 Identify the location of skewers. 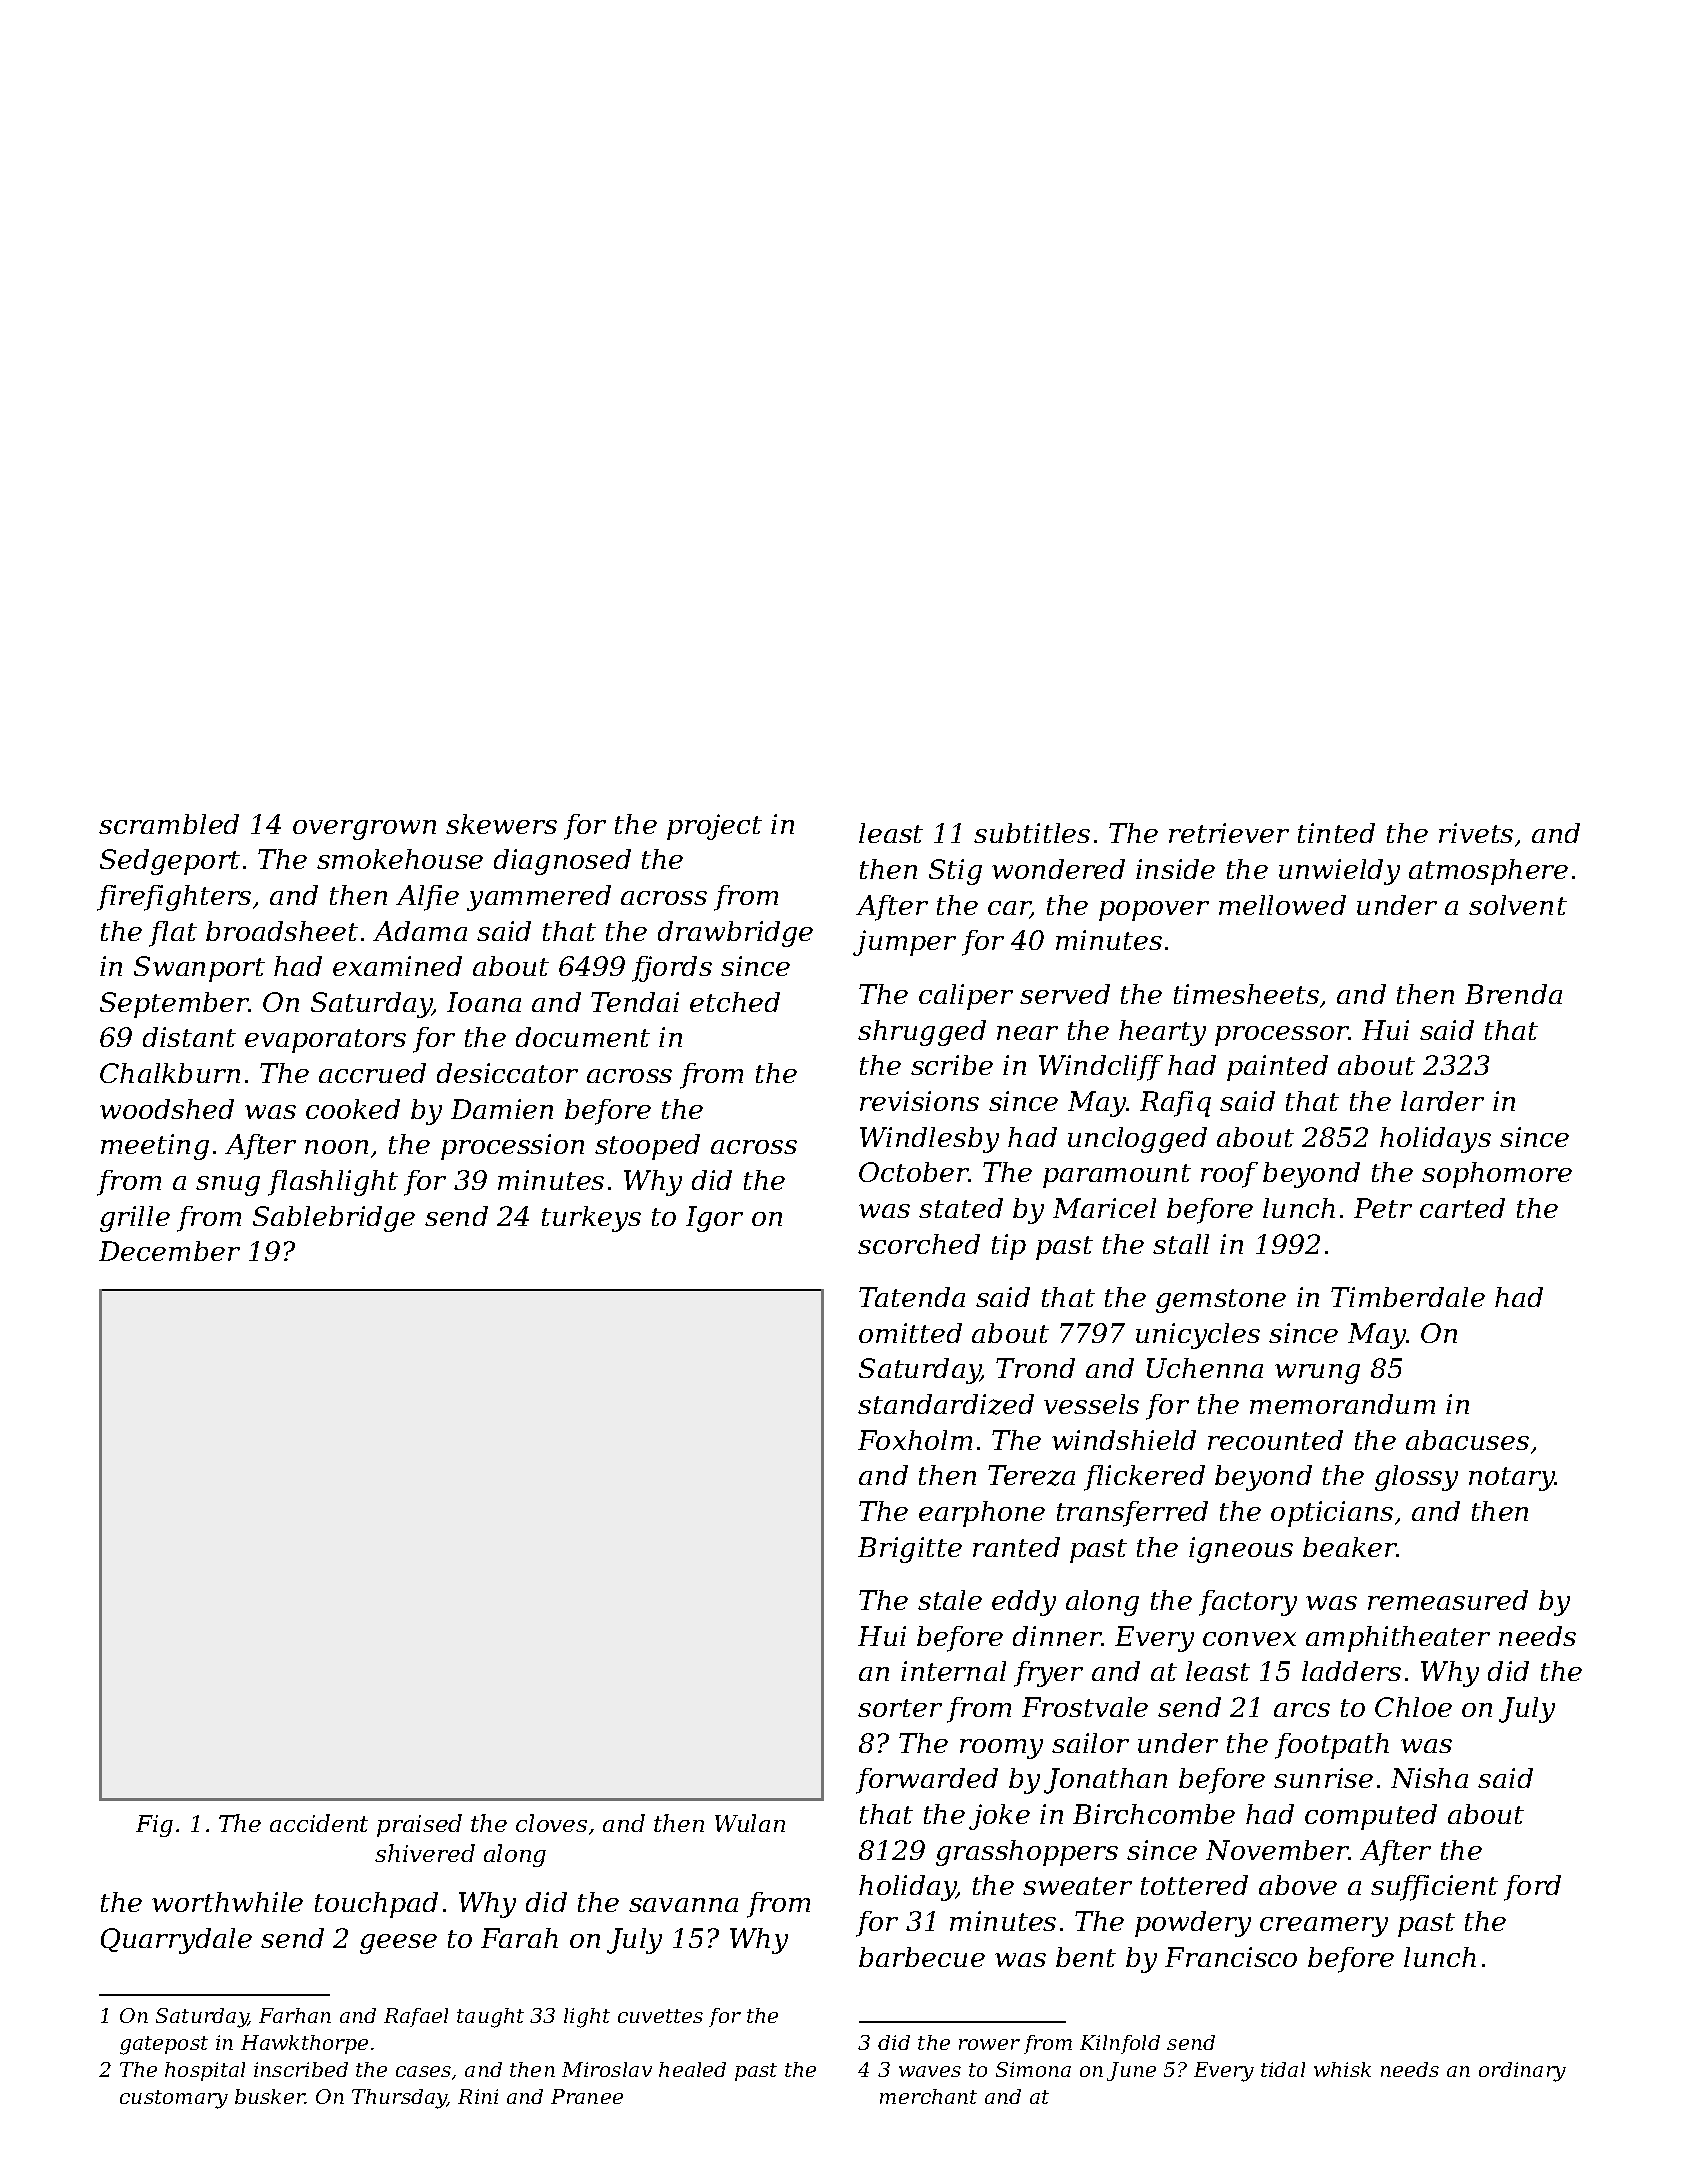
(501, 824).
